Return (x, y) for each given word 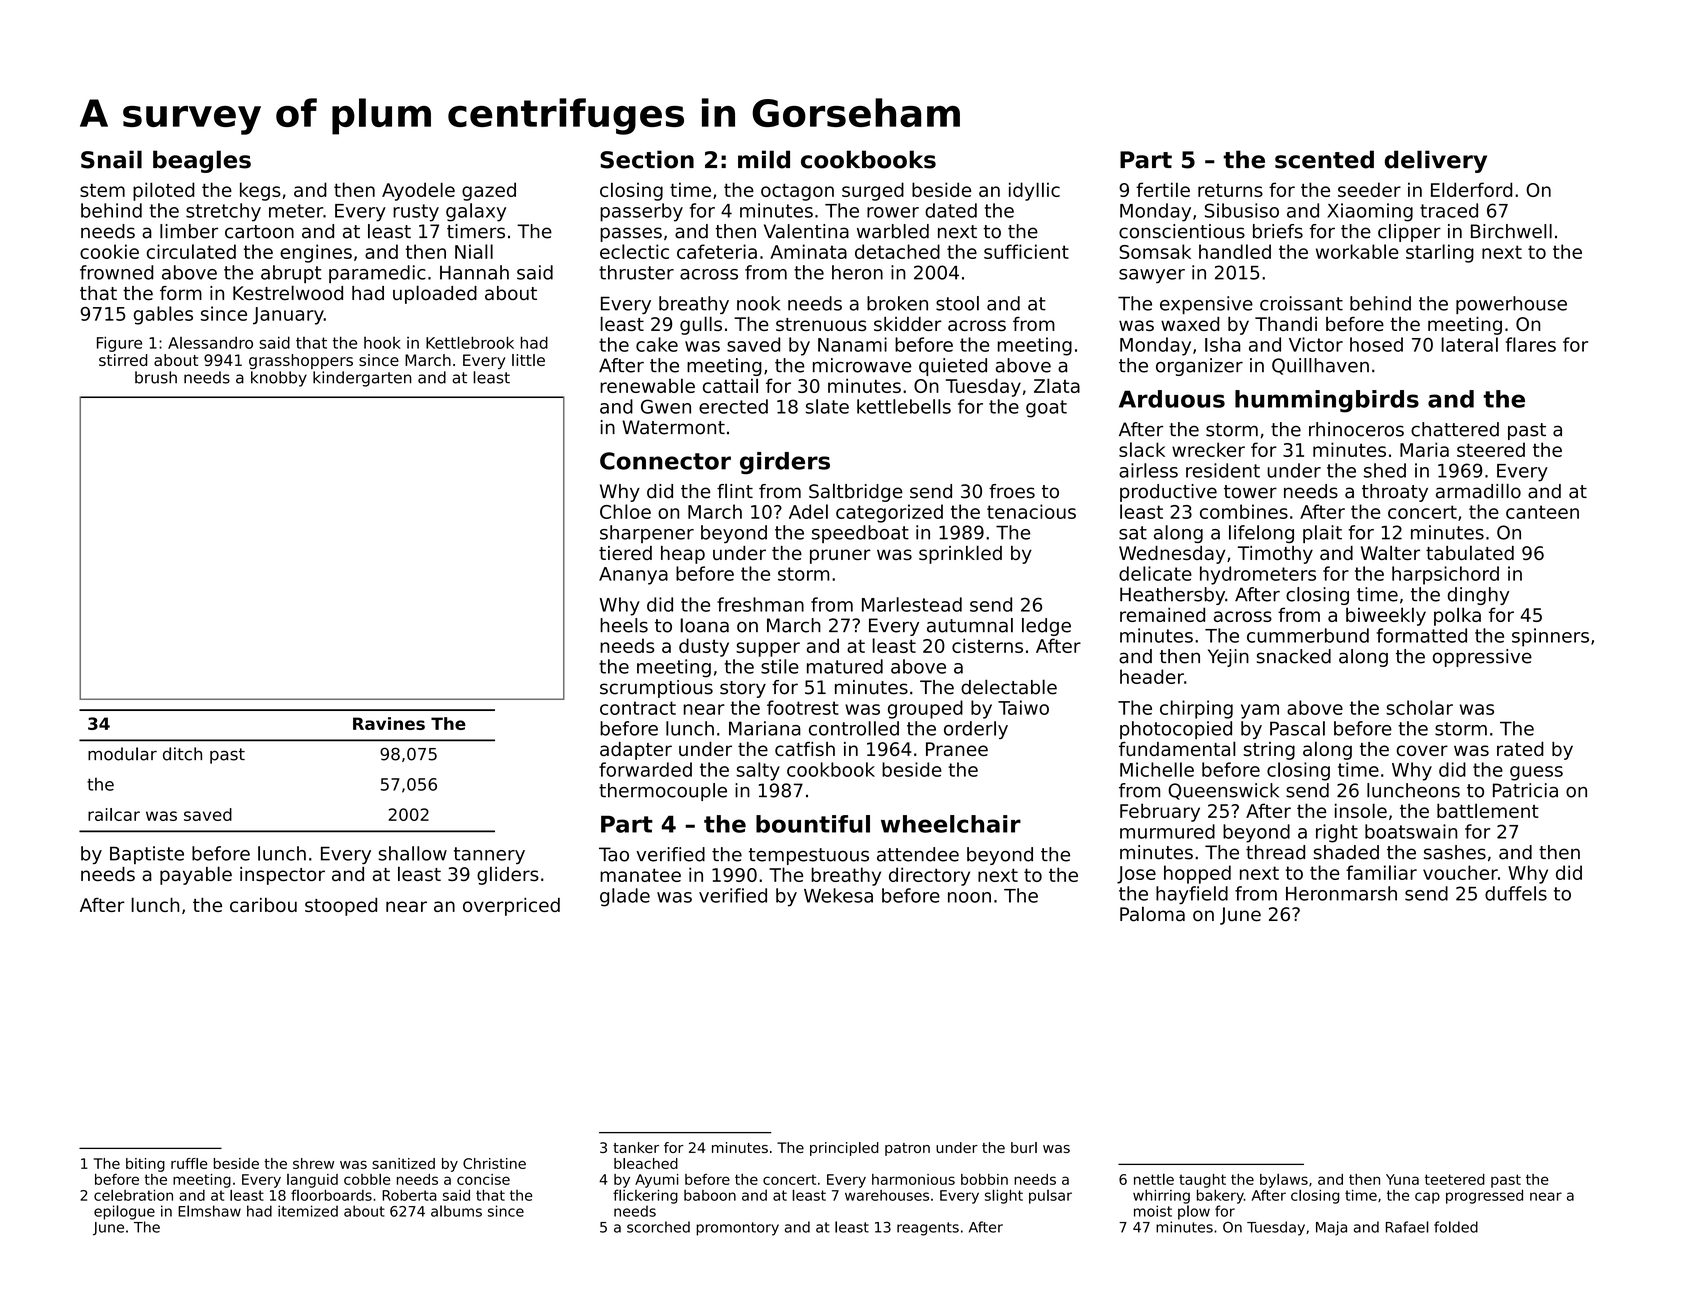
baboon (710, 1195)
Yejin (1228, 658)
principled (844, 1149)
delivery (1436, 161)
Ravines (389, 723)
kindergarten (362, 379)
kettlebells (904, 406)
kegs (260, 191)
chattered (1455, 429)
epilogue (124, 1212)
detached (897, 251)
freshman (760, 604)
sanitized (403, 1163)
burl (1024, 1147)
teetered (1455, 1179)
